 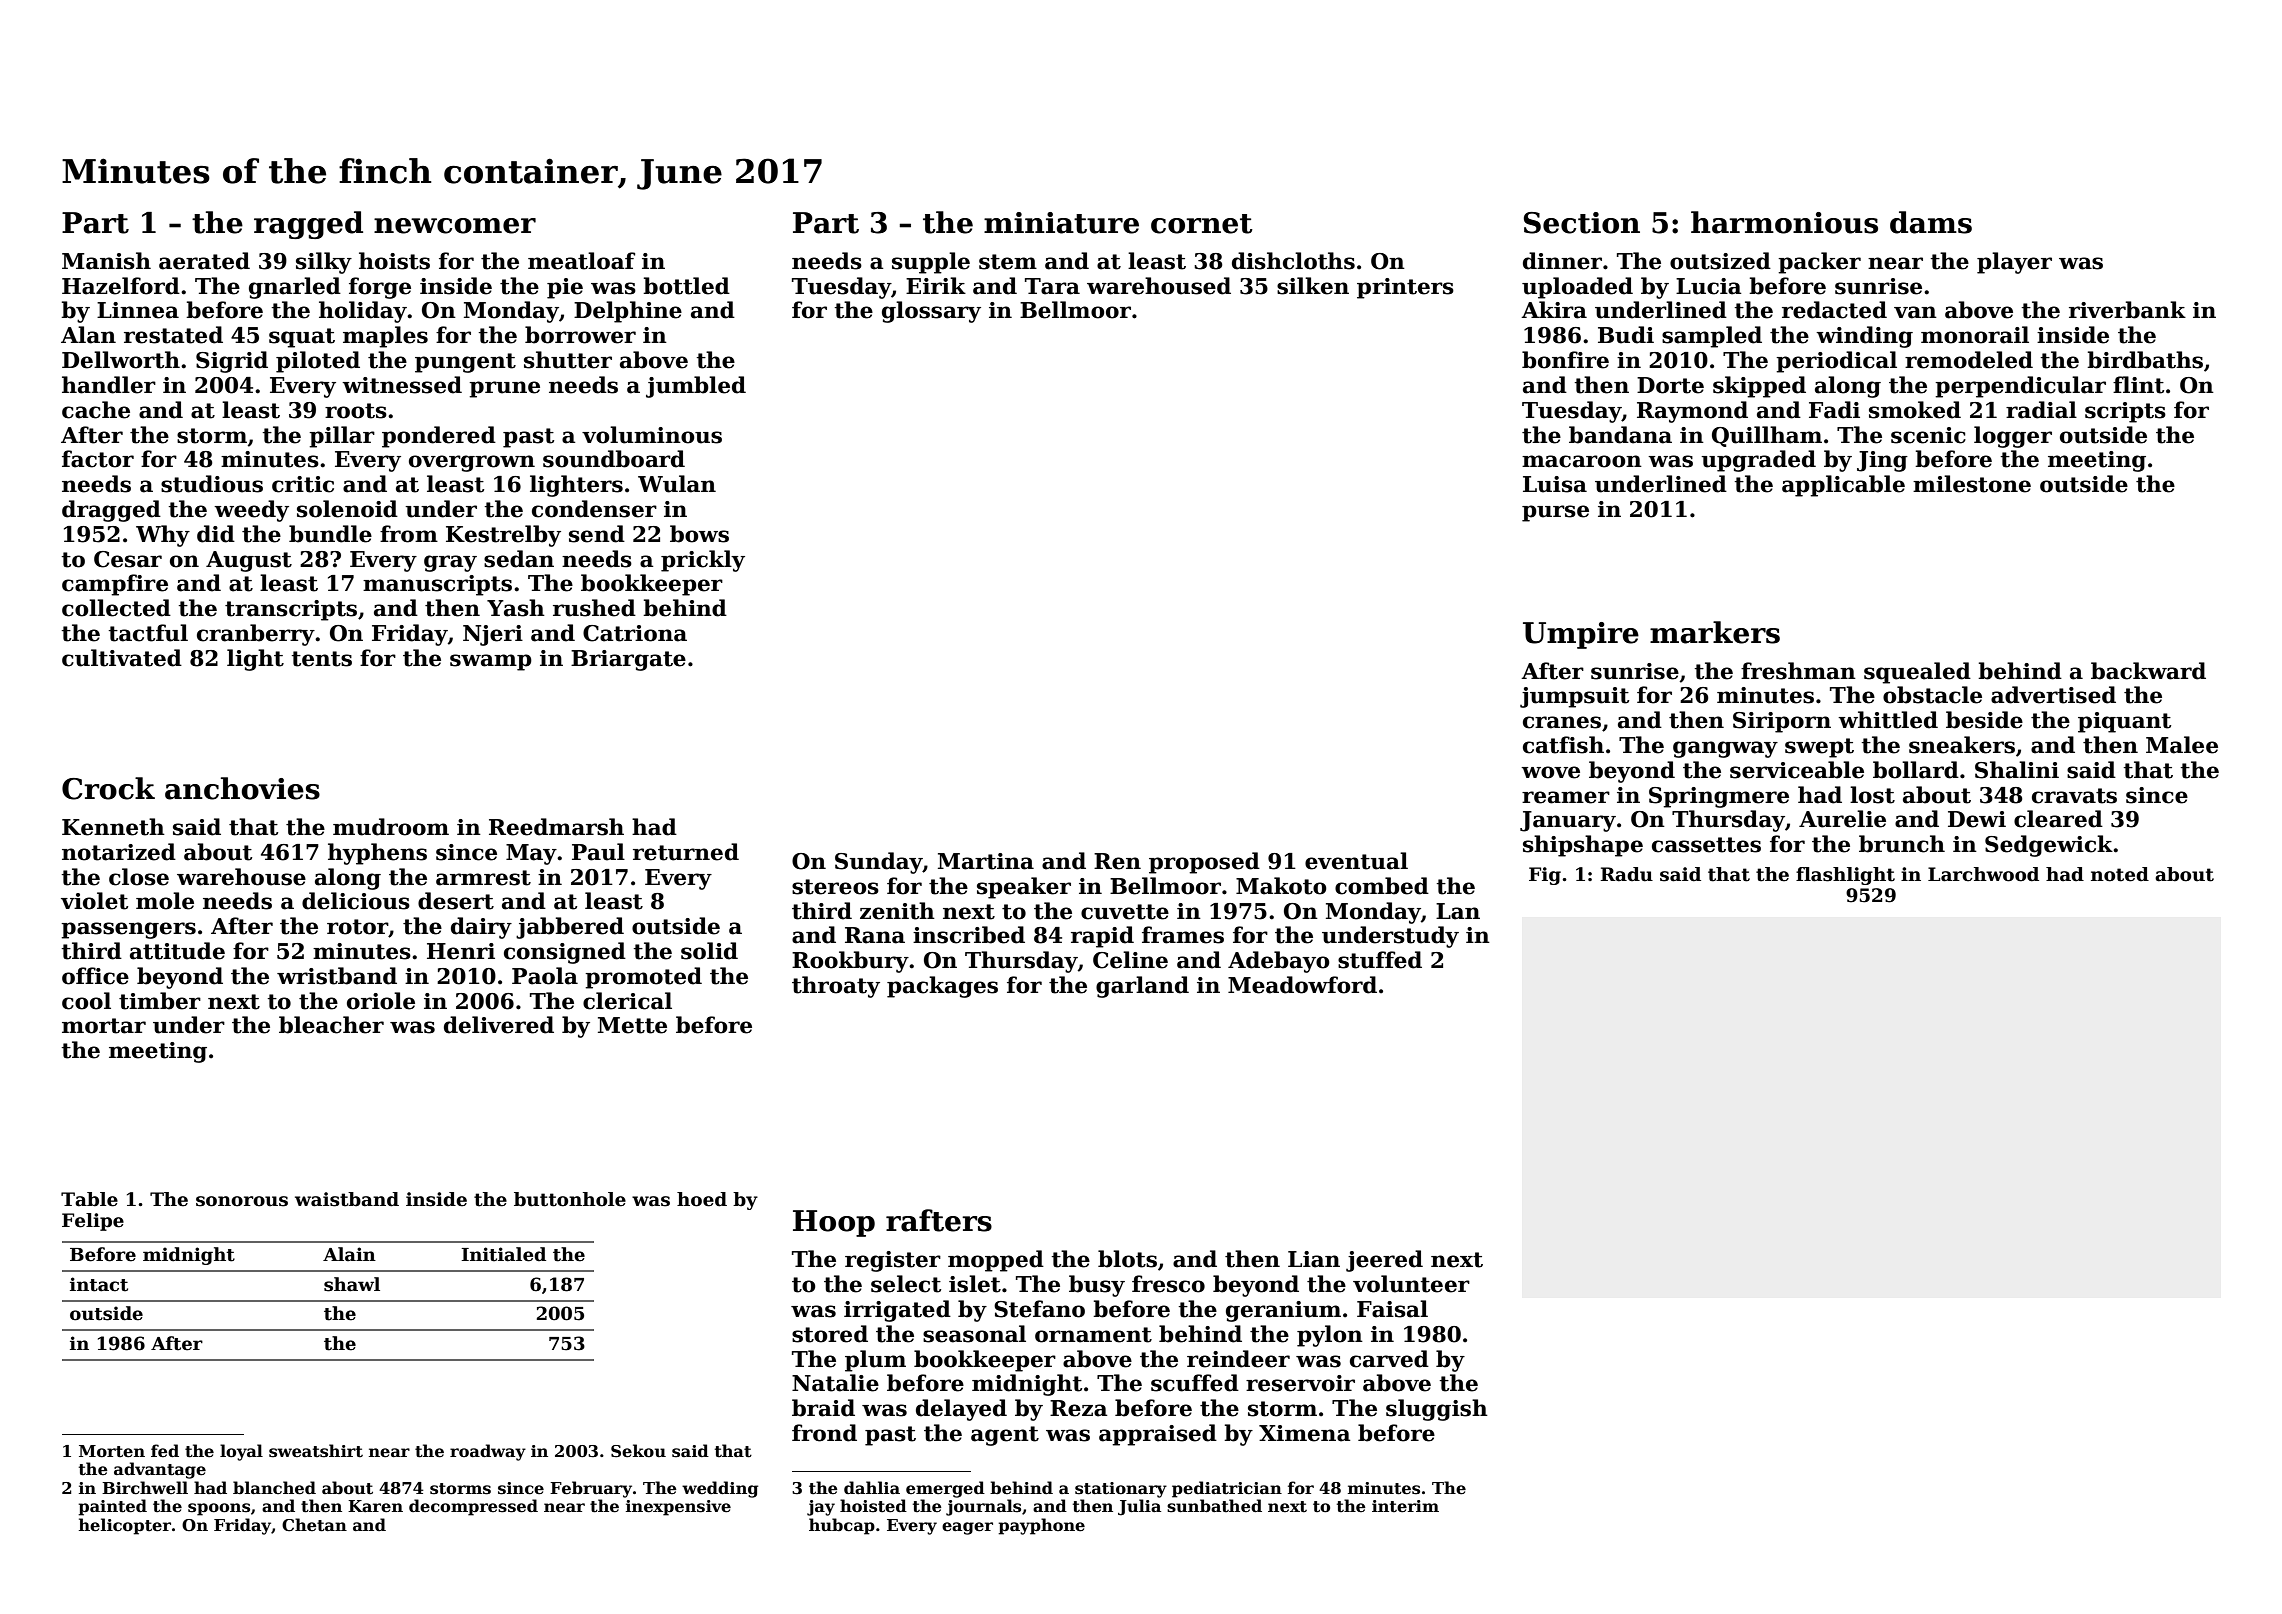 I want to click on macaroon, so click(x=1582, y=461).
